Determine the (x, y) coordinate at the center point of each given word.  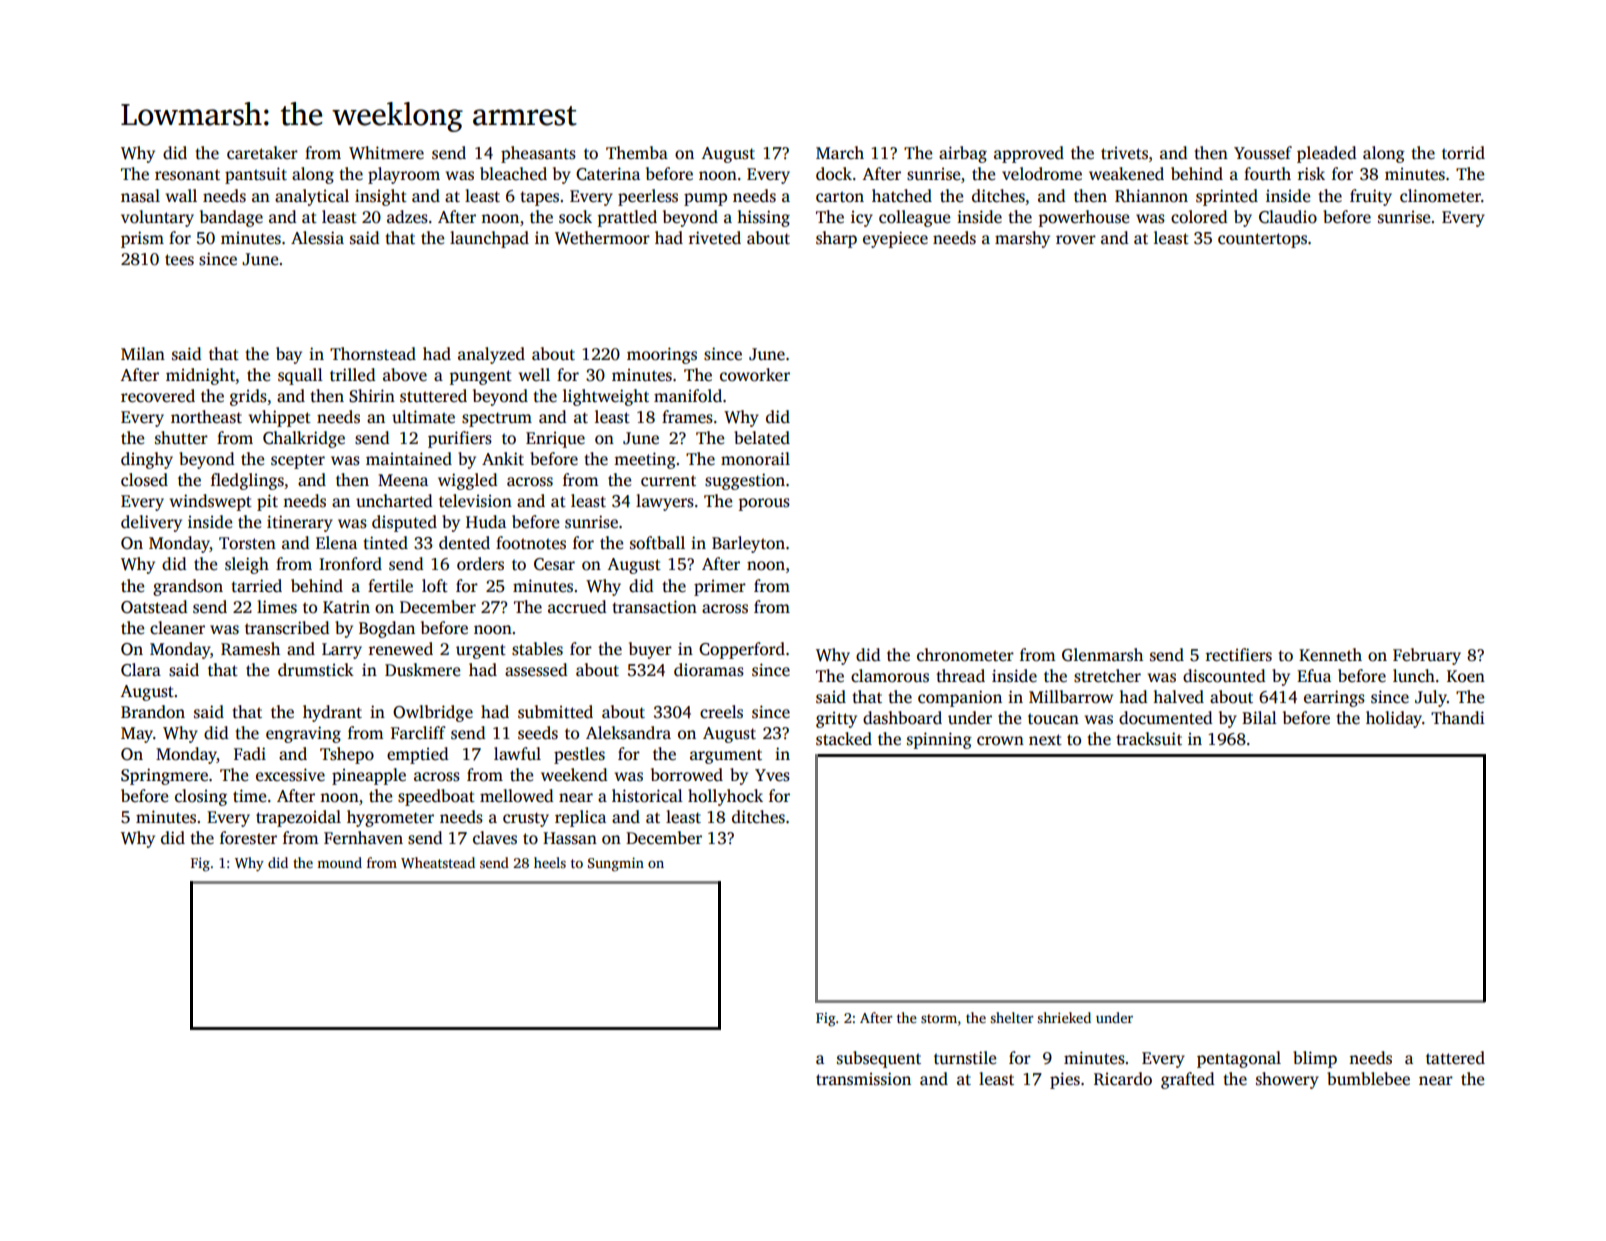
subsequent (879, 1059)
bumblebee (1368, 1079)
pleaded (1327, 154)
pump (705, 199)
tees (179, 260)
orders (480, 564)
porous (764, 504)
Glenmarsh (1102, 655)
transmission (863, 1079)
